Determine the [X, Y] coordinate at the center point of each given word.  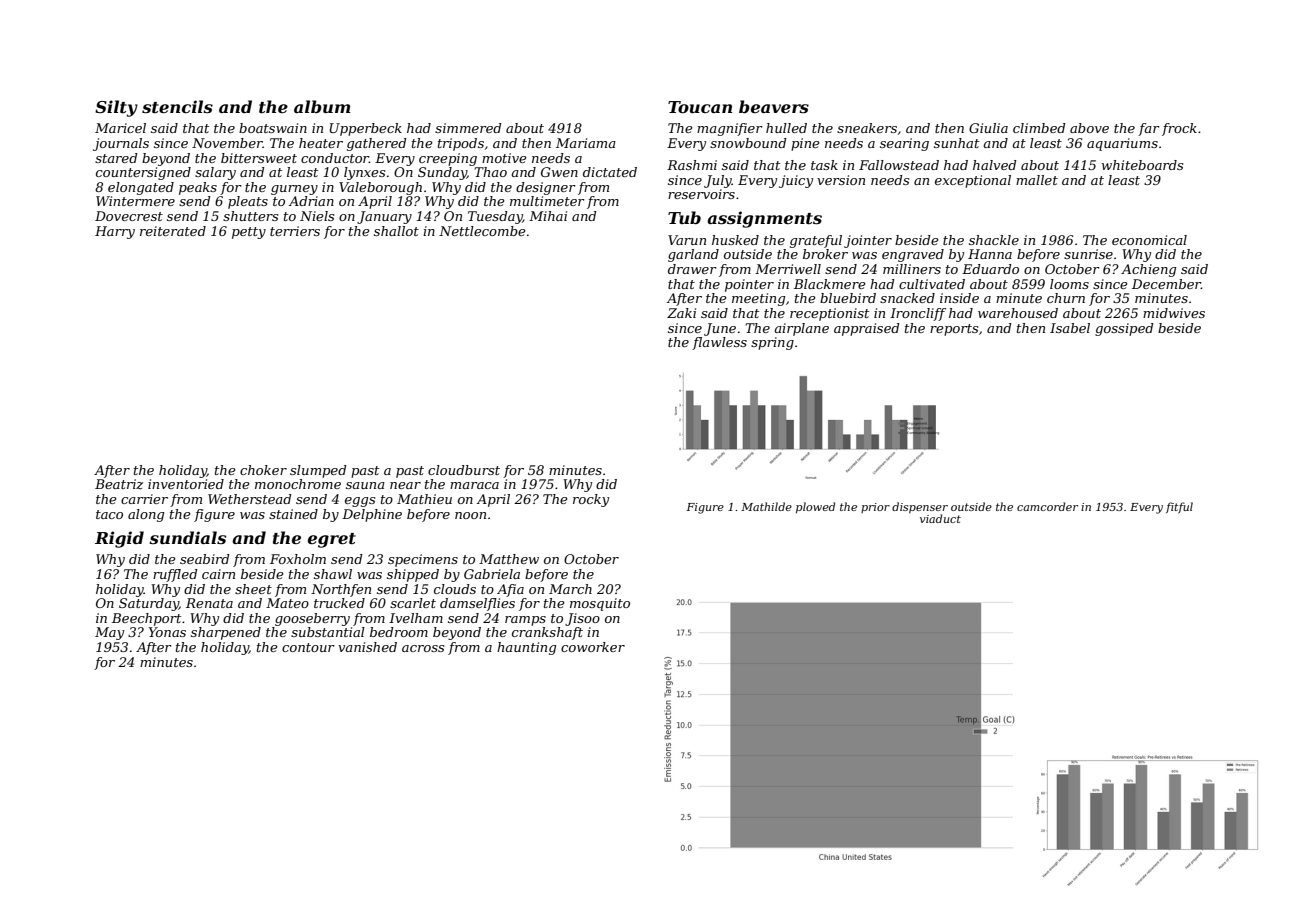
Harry [115, 232]
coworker [593, 647]
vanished [367, 647]
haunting [526, 648]
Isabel [1070, 328]
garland [693, 255]
